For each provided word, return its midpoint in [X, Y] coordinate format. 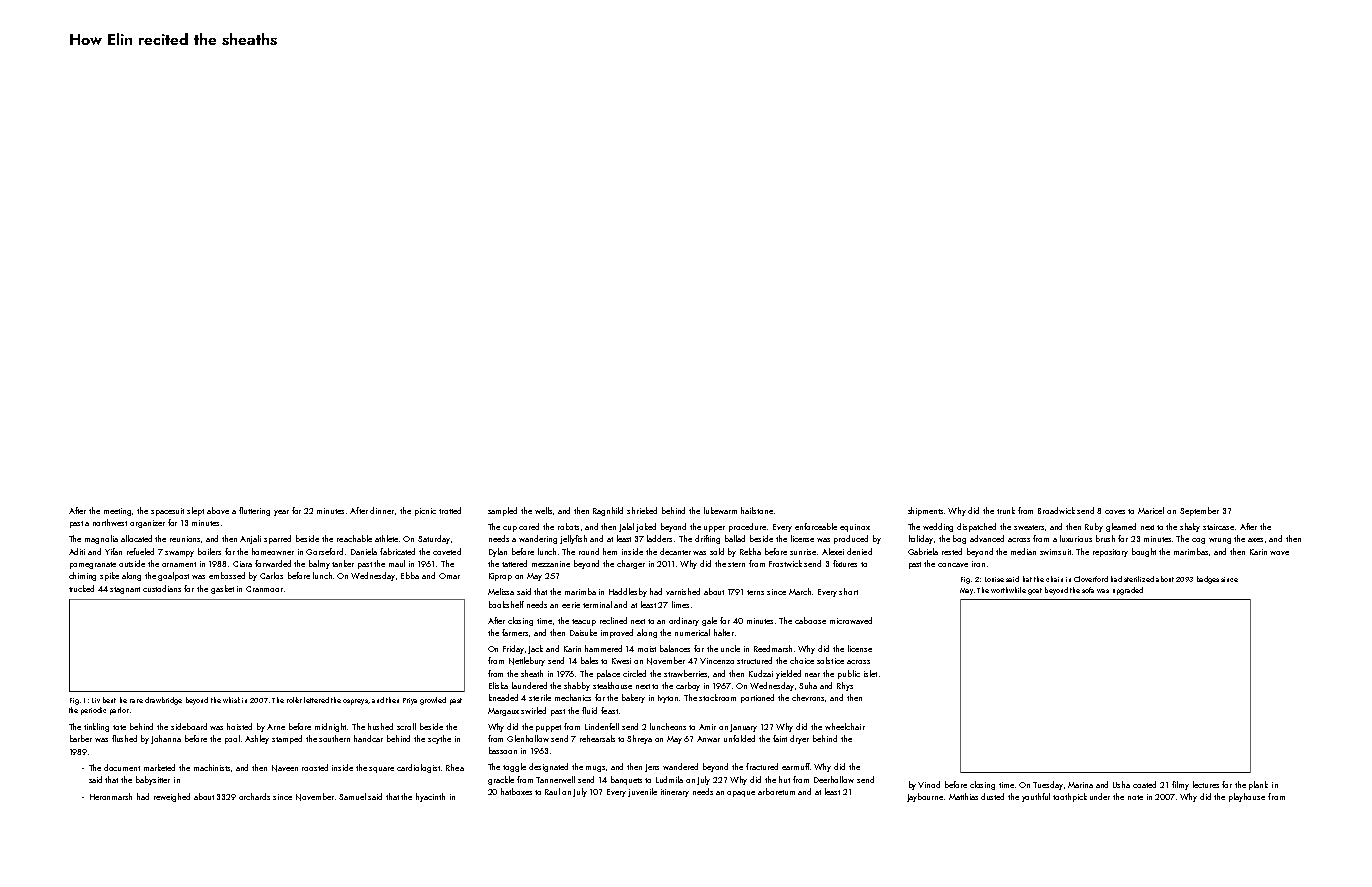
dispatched [976, 527]
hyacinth [430, 797]
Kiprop [500, 577]
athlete [386, 538]
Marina [1080, 785]
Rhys [845, 686]
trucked [81, 588]
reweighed [172, 797]
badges [1208, 580]
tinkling [96, 727]
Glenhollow [528, 738]
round [589, 551]
